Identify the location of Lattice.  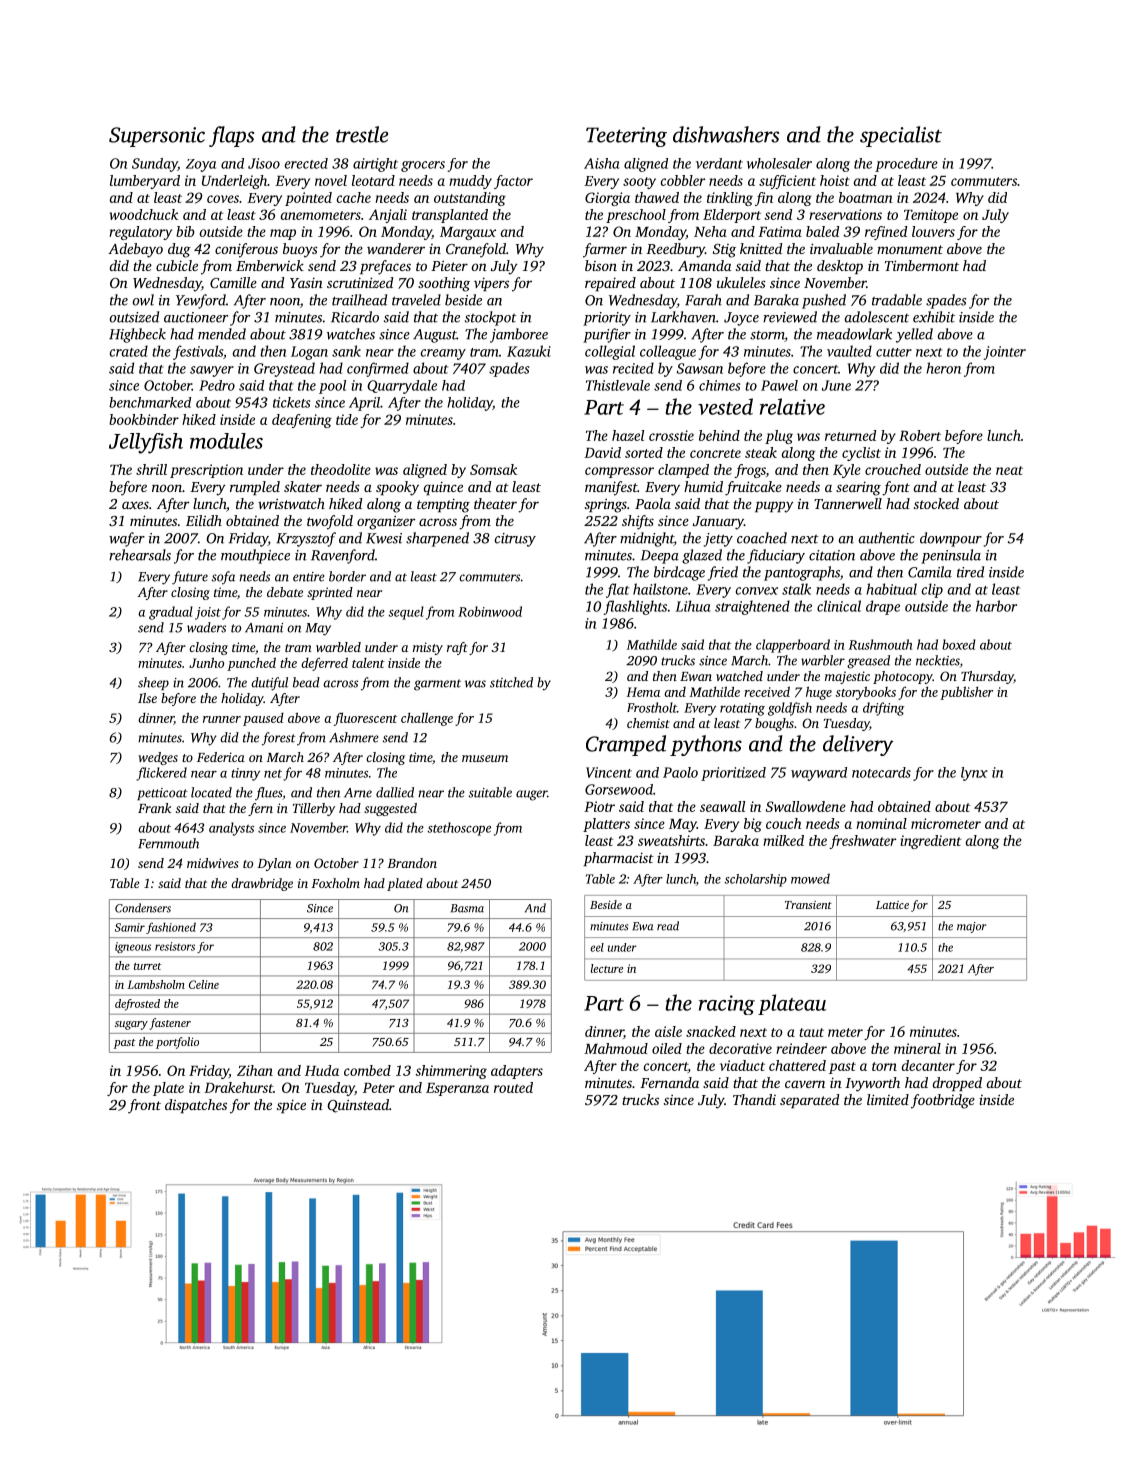
(892, 905).
